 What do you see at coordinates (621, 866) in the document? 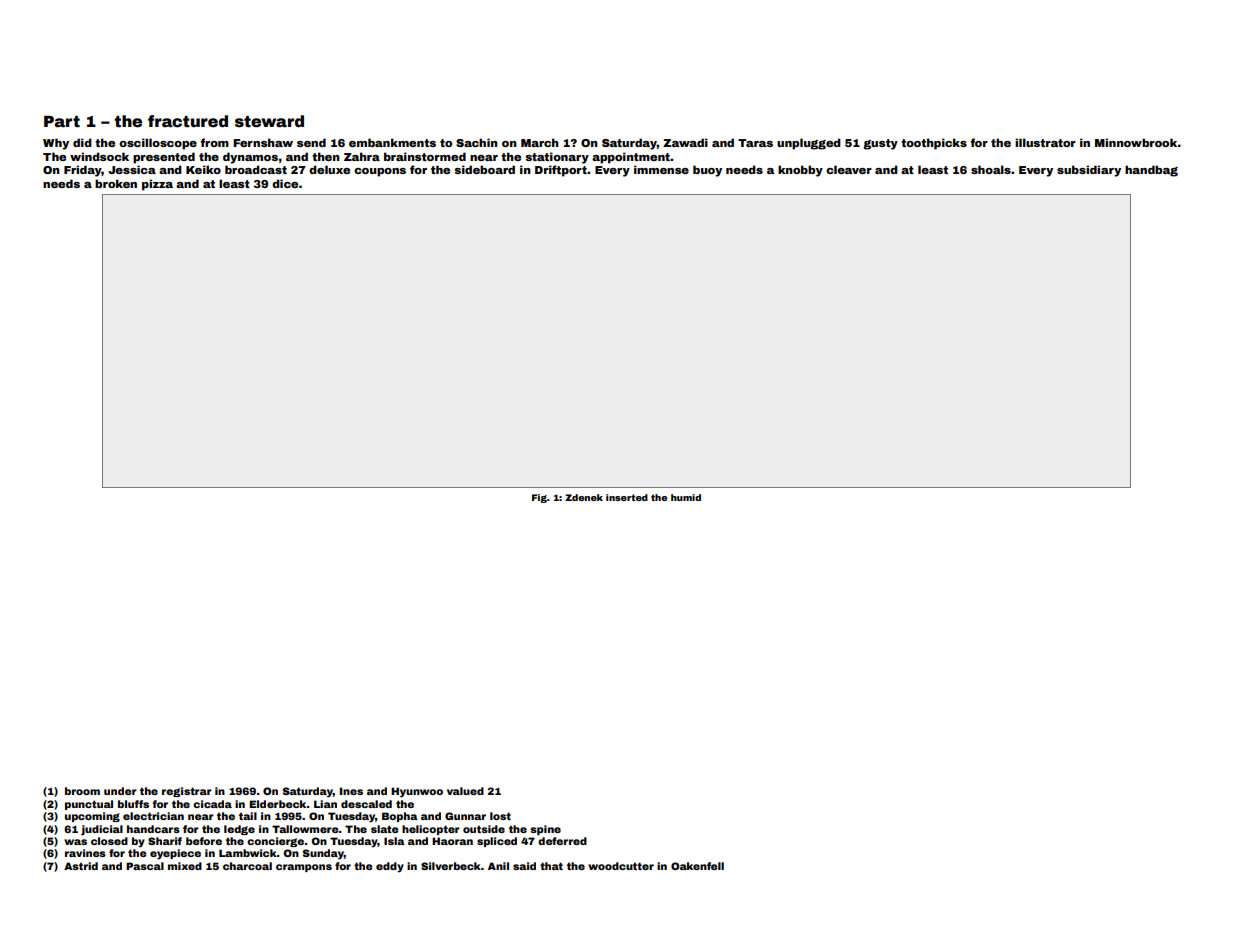
I see `woodcutter` at bounding box center [621, 866].
